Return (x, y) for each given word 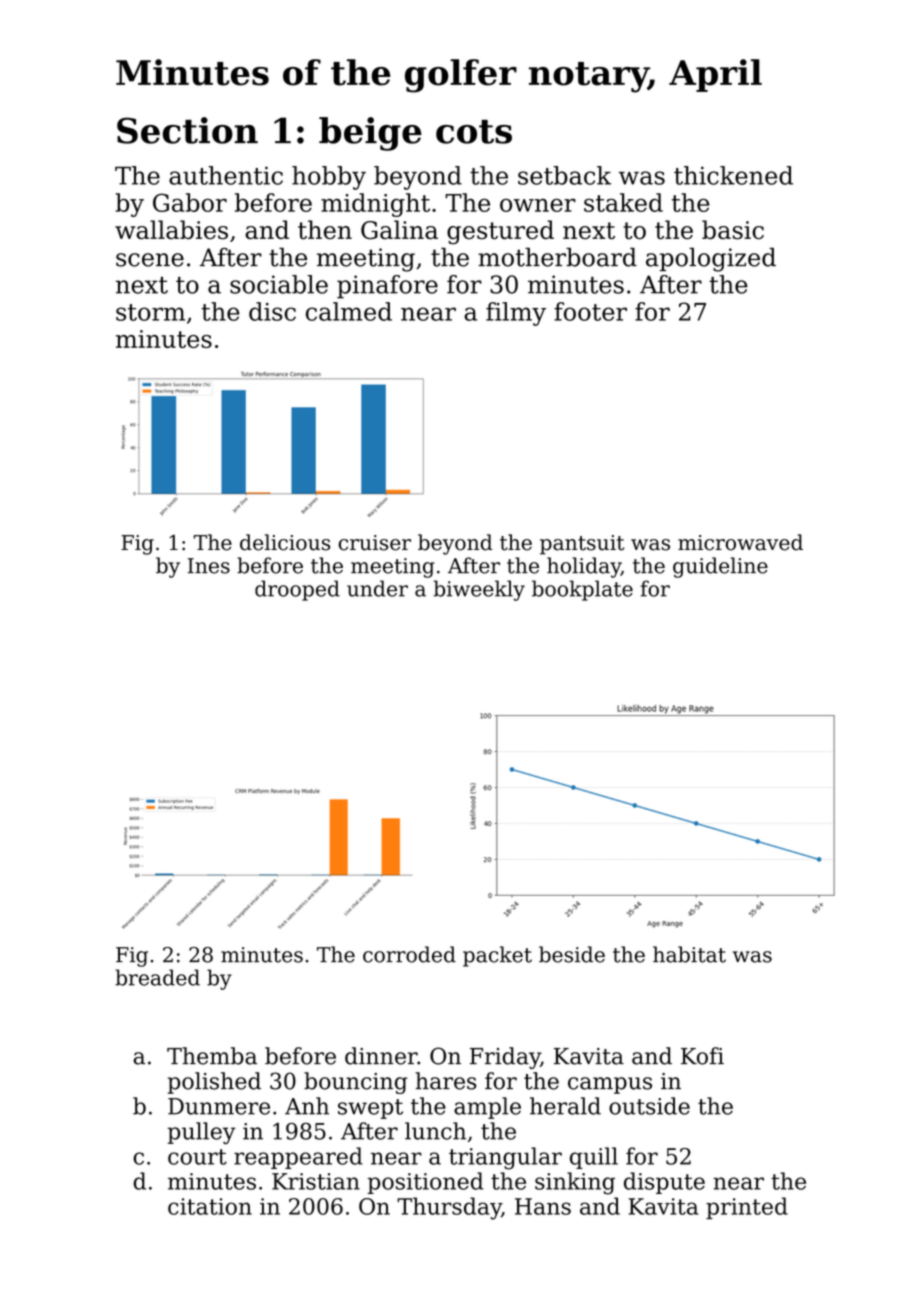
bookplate (582, 590)
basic (733, 230)
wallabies (171, 230)
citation (210, 1206)
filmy (516, 314)
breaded (157, 977)
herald (565, 1106)
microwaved (740, 542)
